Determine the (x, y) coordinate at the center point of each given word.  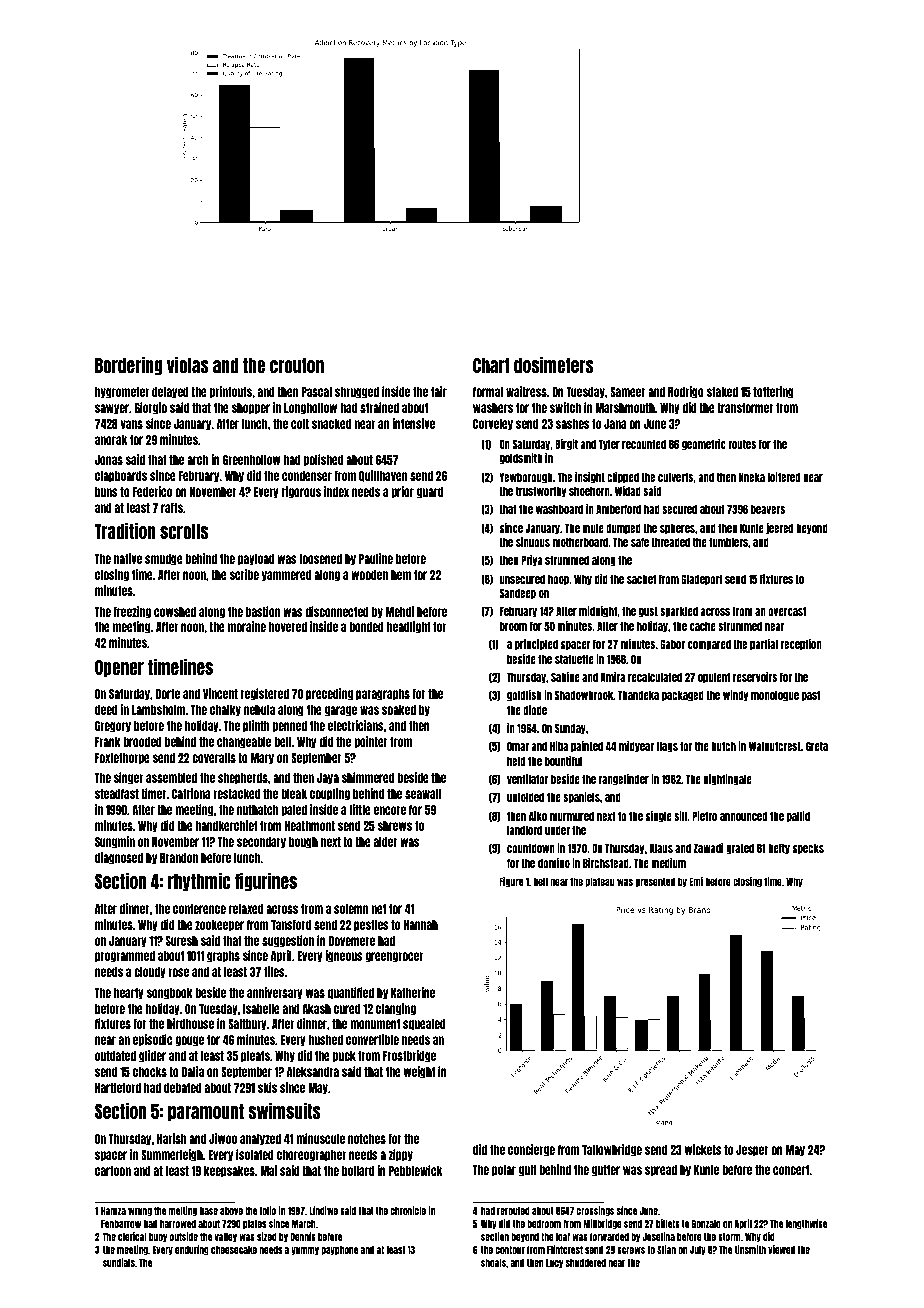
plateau (600, 882)
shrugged (357, 393)
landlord (524, 830)
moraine (247, 626)
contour (510, 1250)
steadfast (117, 794)
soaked (399, 710)
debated (183, 1088)
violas (188, 365)
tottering (773, 392)
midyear (636, 747)
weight (419, 1072)
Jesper (752, 1151)
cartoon (113, 1171)
